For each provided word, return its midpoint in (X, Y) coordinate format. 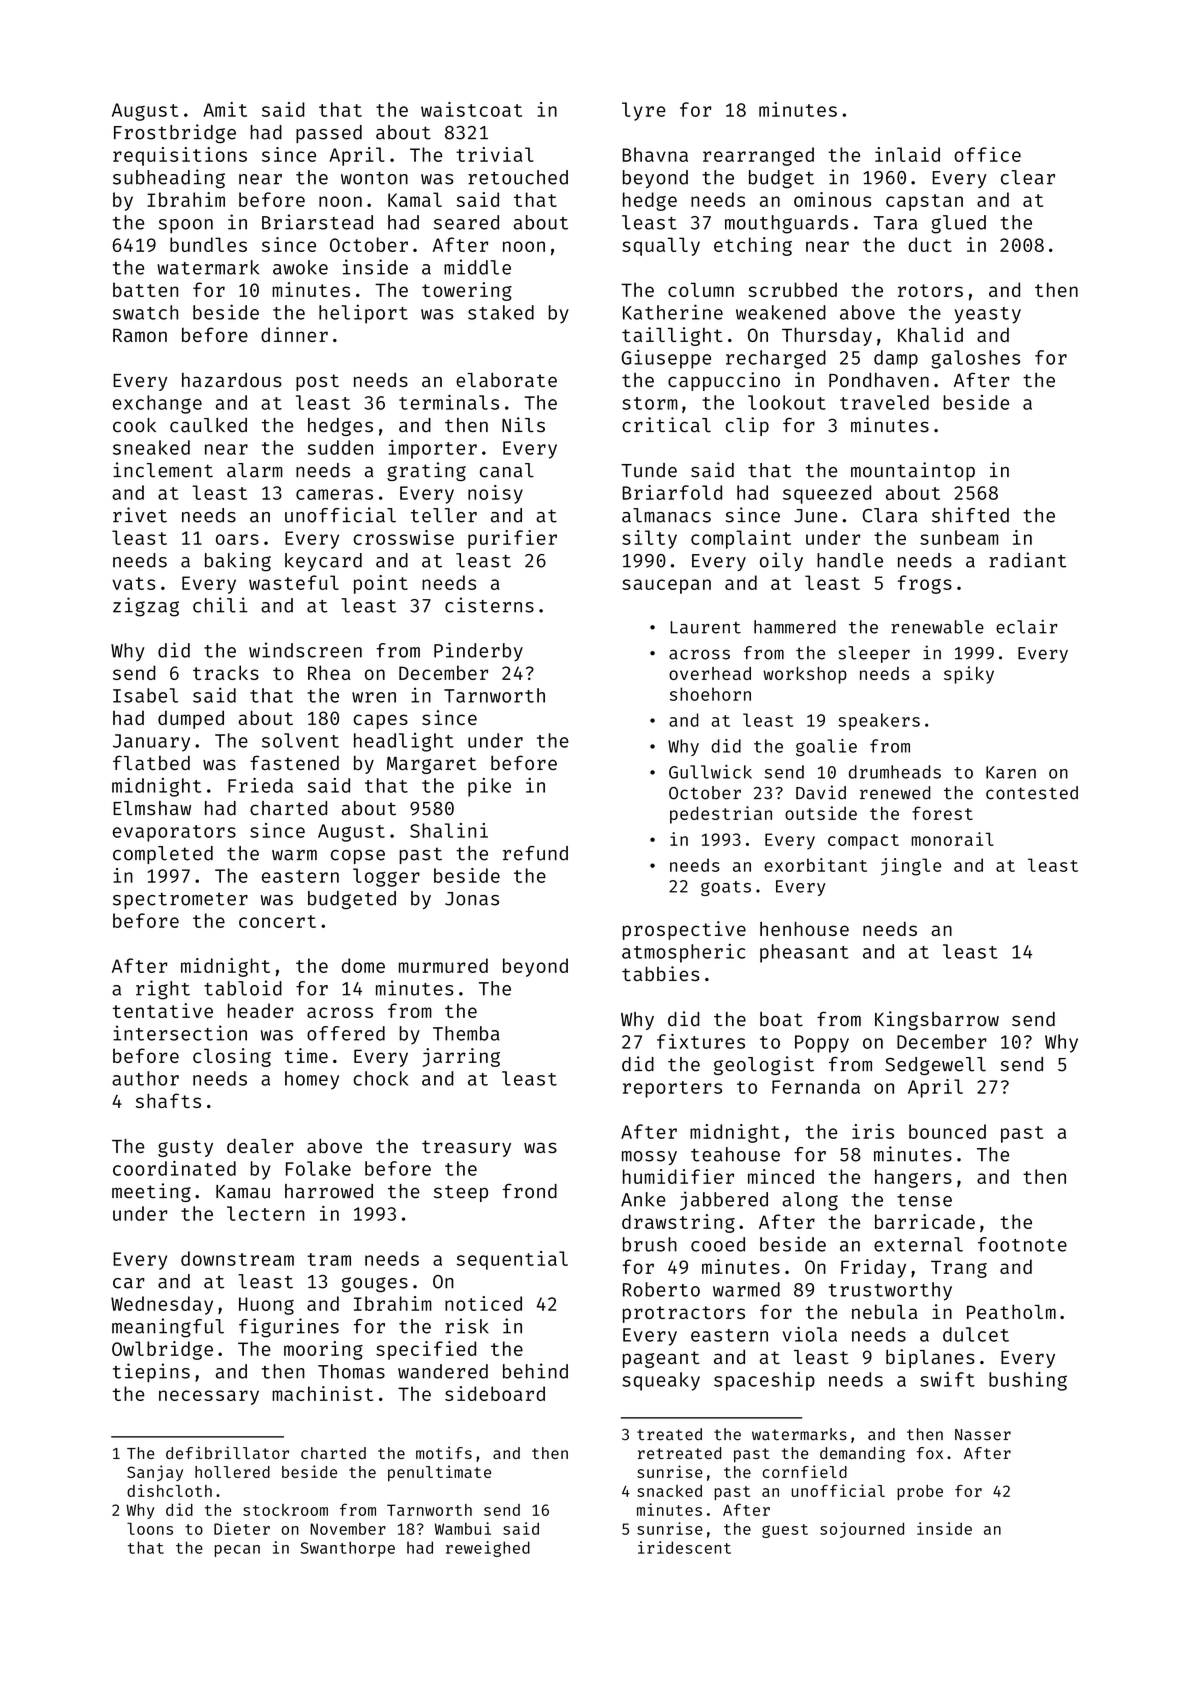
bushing (1028, 1381)
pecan (237, 1551)
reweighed (488, 1549)
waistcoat (471, 109)
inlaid (907, 154)
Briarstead (317, 222)
